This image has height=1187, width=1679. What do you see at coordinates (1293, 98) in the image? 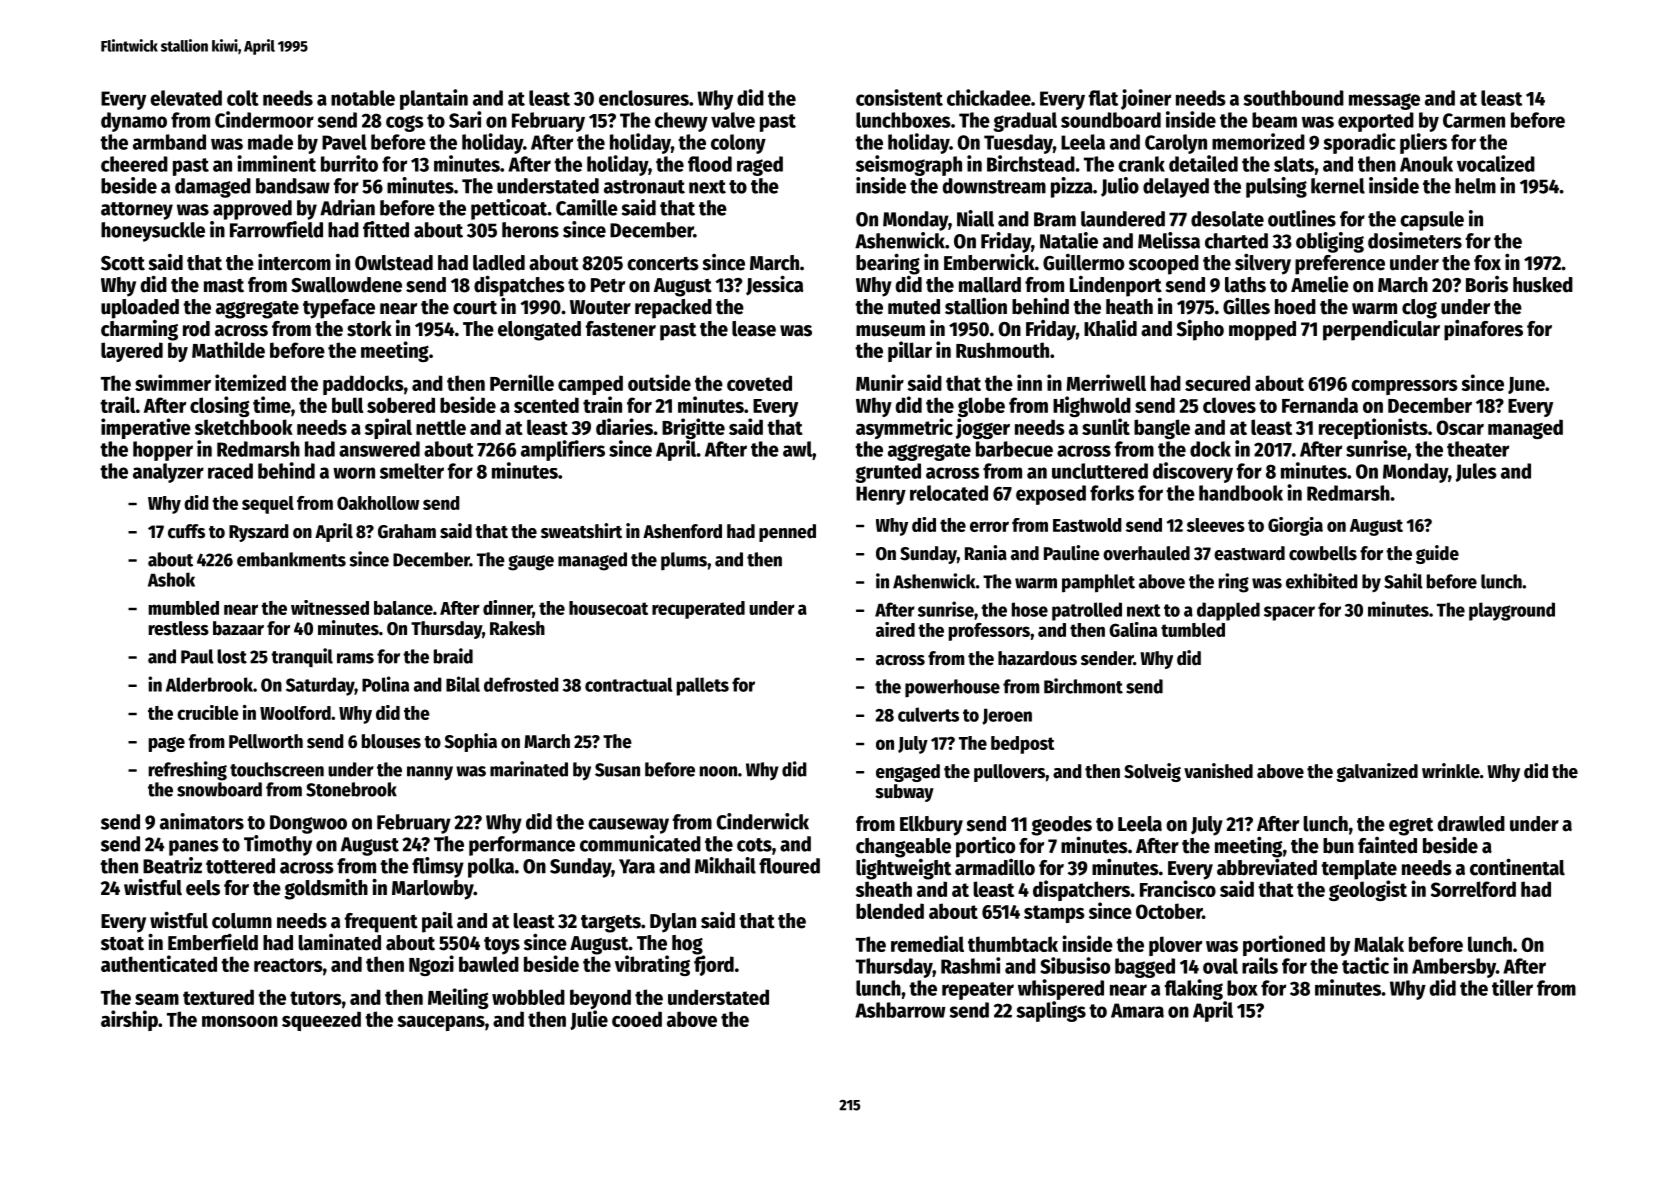
I see `southbound` at bounding box center [1293, 98].
